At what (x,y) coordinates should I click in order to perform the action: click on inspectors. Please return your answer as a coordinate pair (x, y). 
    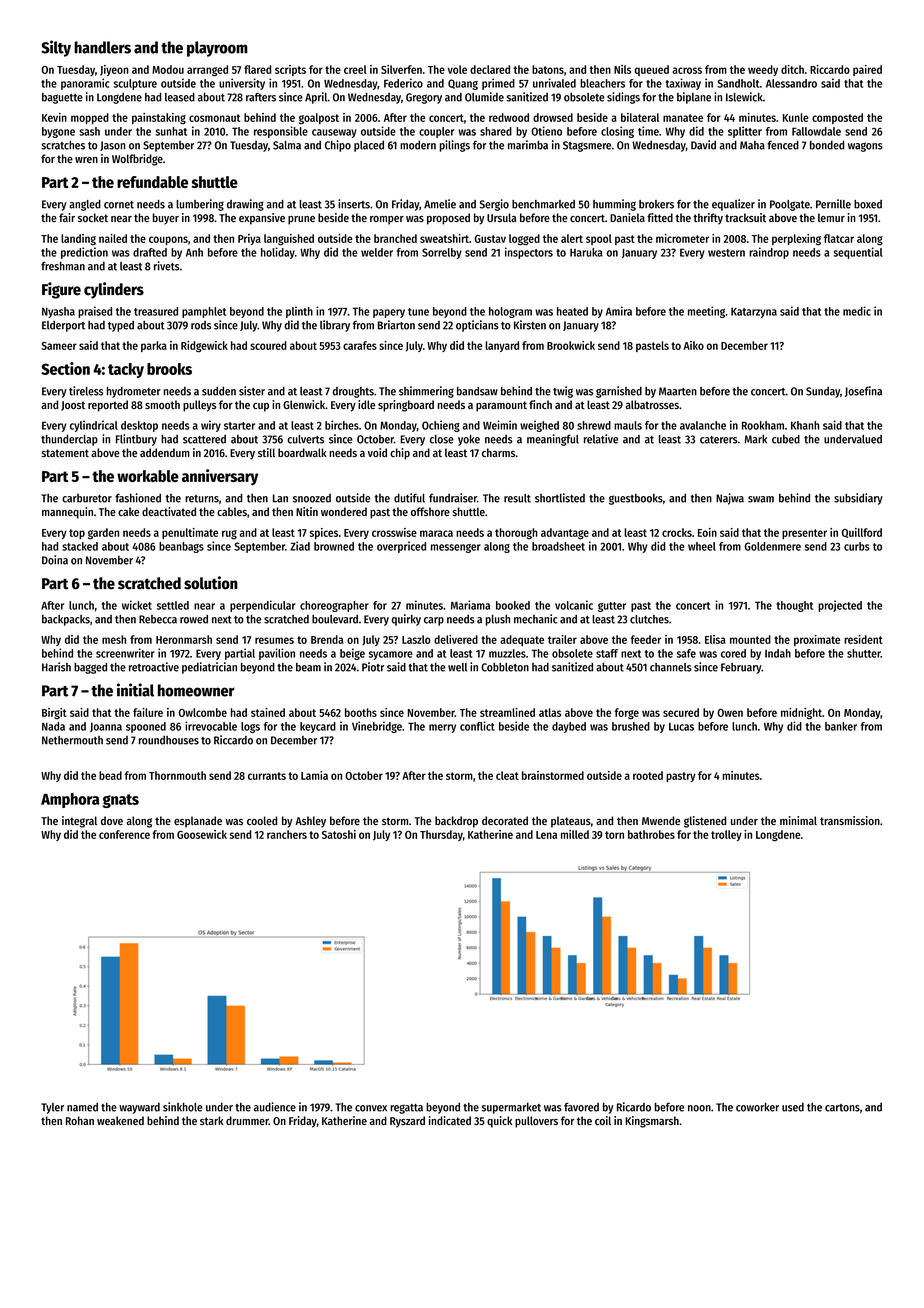
    Looking at the image, I should click on (529, 253).
